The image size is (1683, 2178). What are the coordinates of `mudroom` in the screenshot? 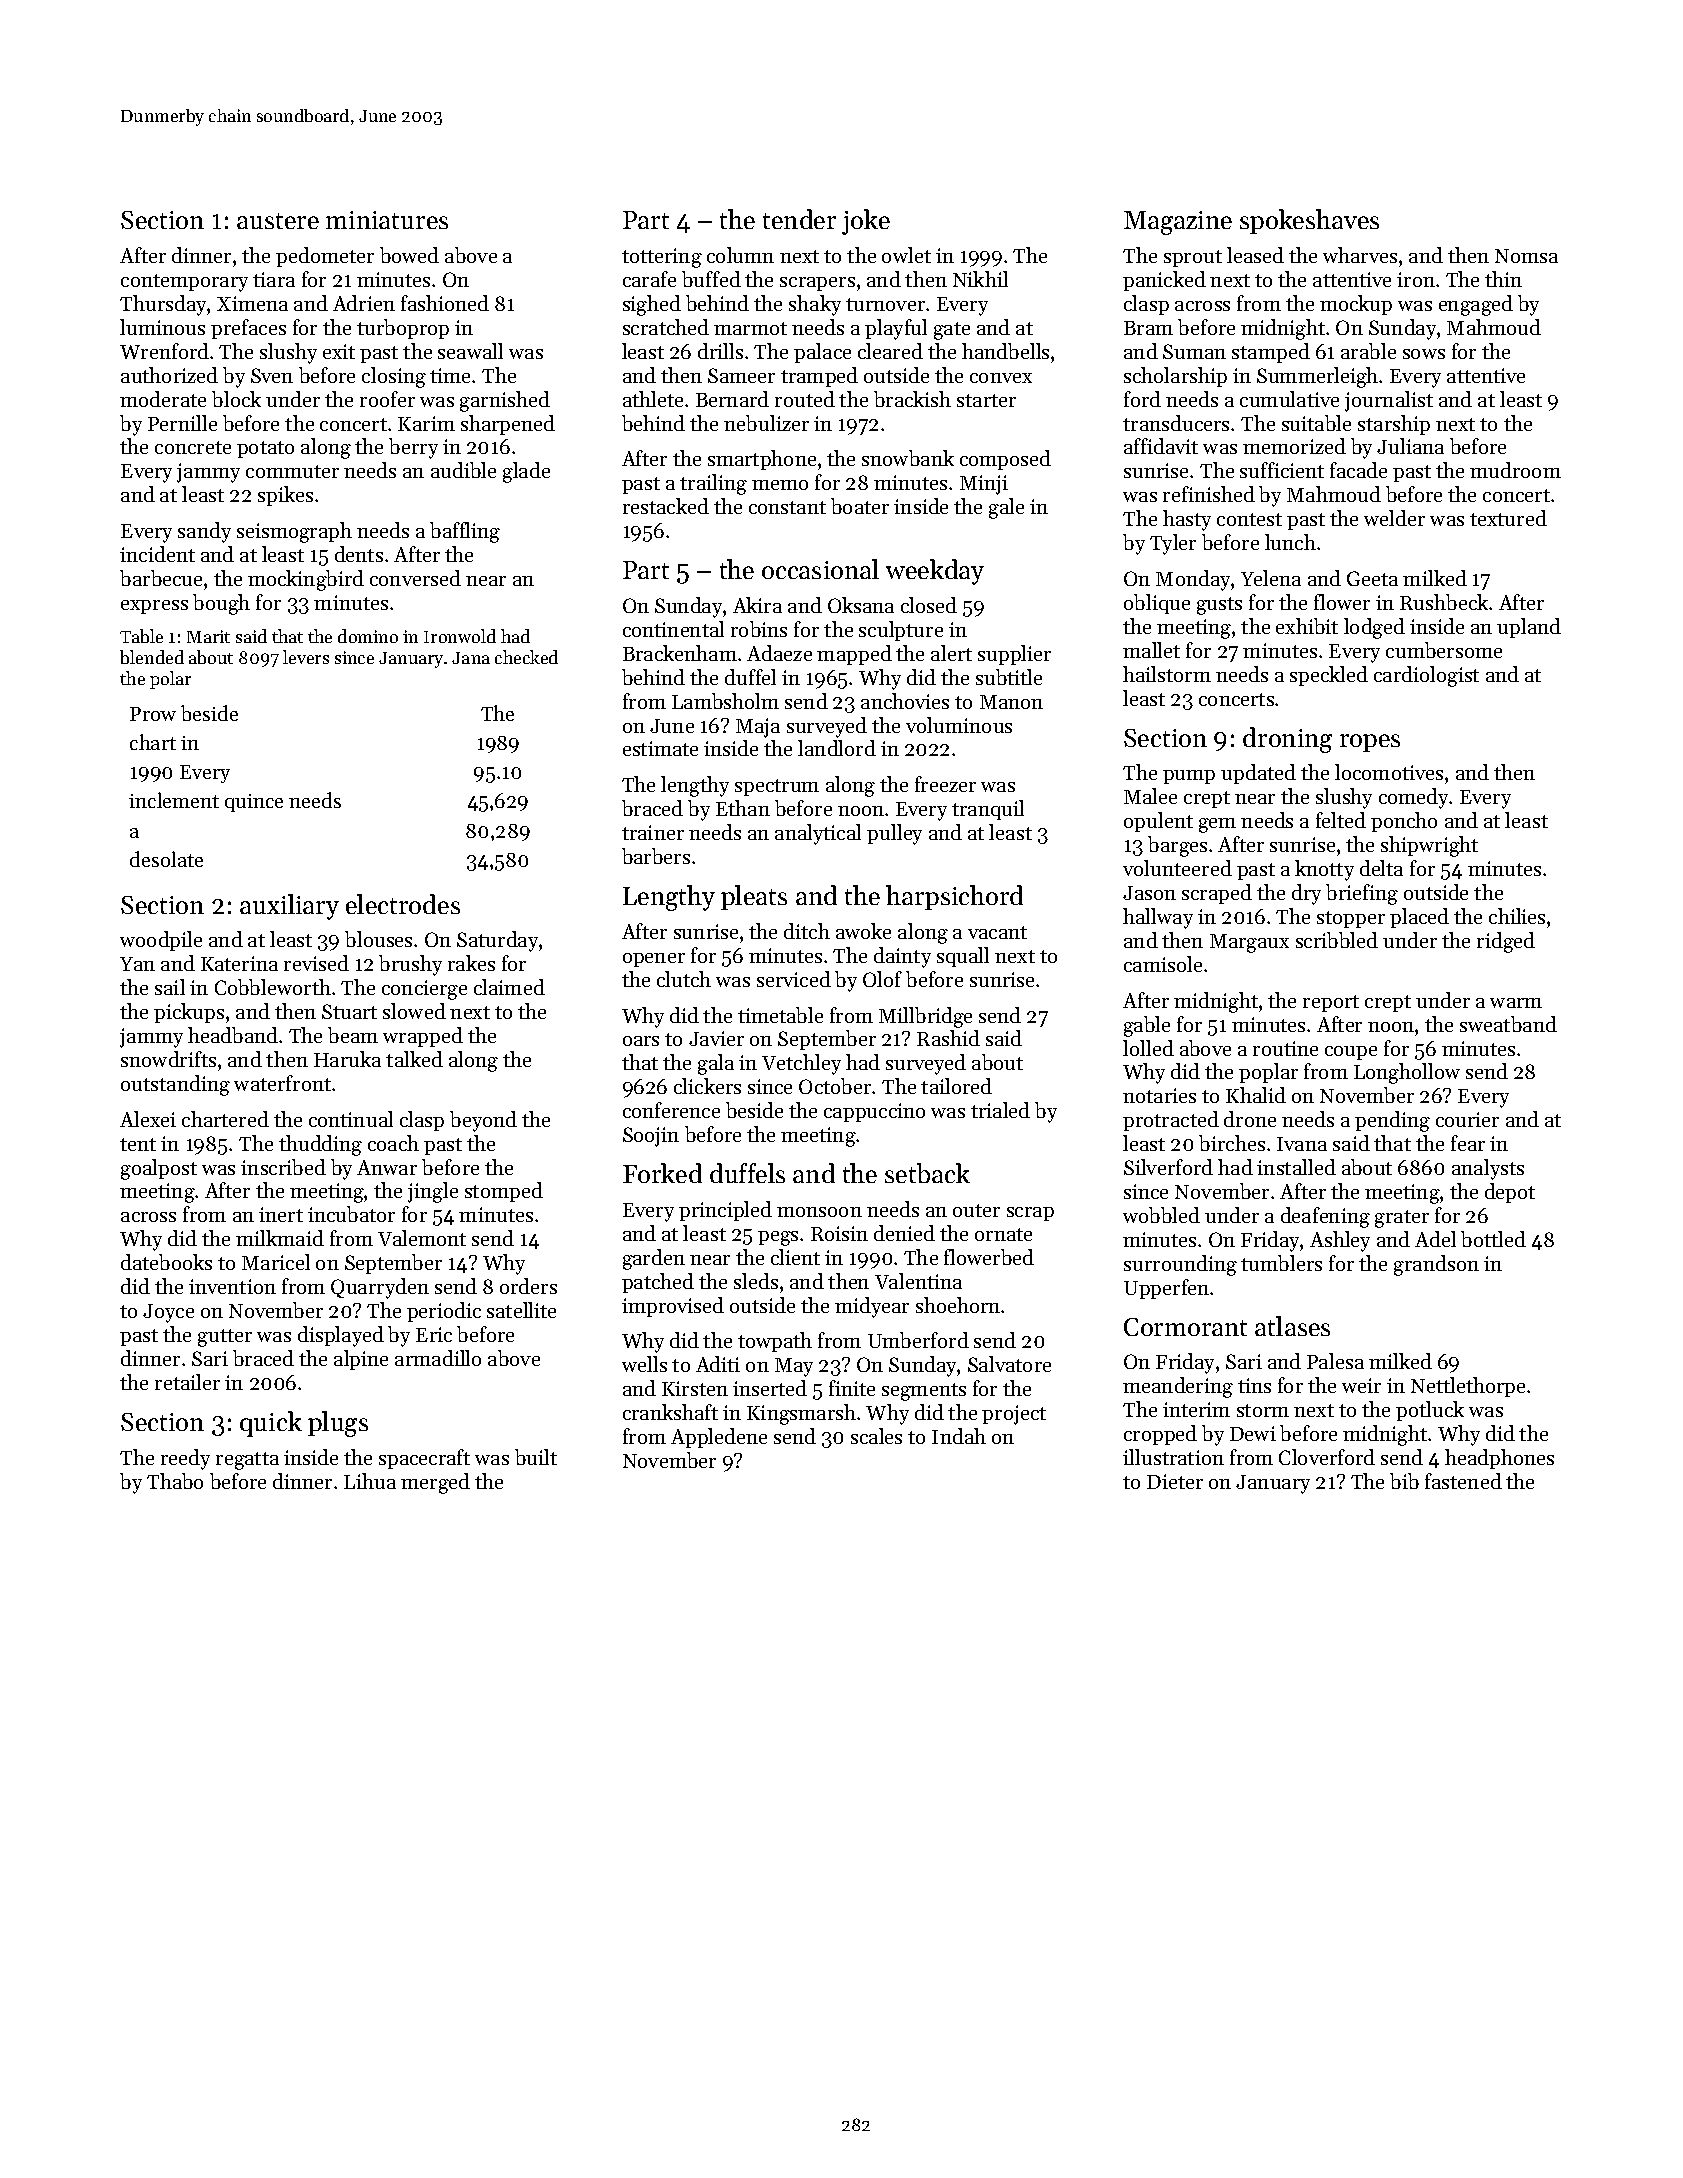 It's located at (1515, 470).
